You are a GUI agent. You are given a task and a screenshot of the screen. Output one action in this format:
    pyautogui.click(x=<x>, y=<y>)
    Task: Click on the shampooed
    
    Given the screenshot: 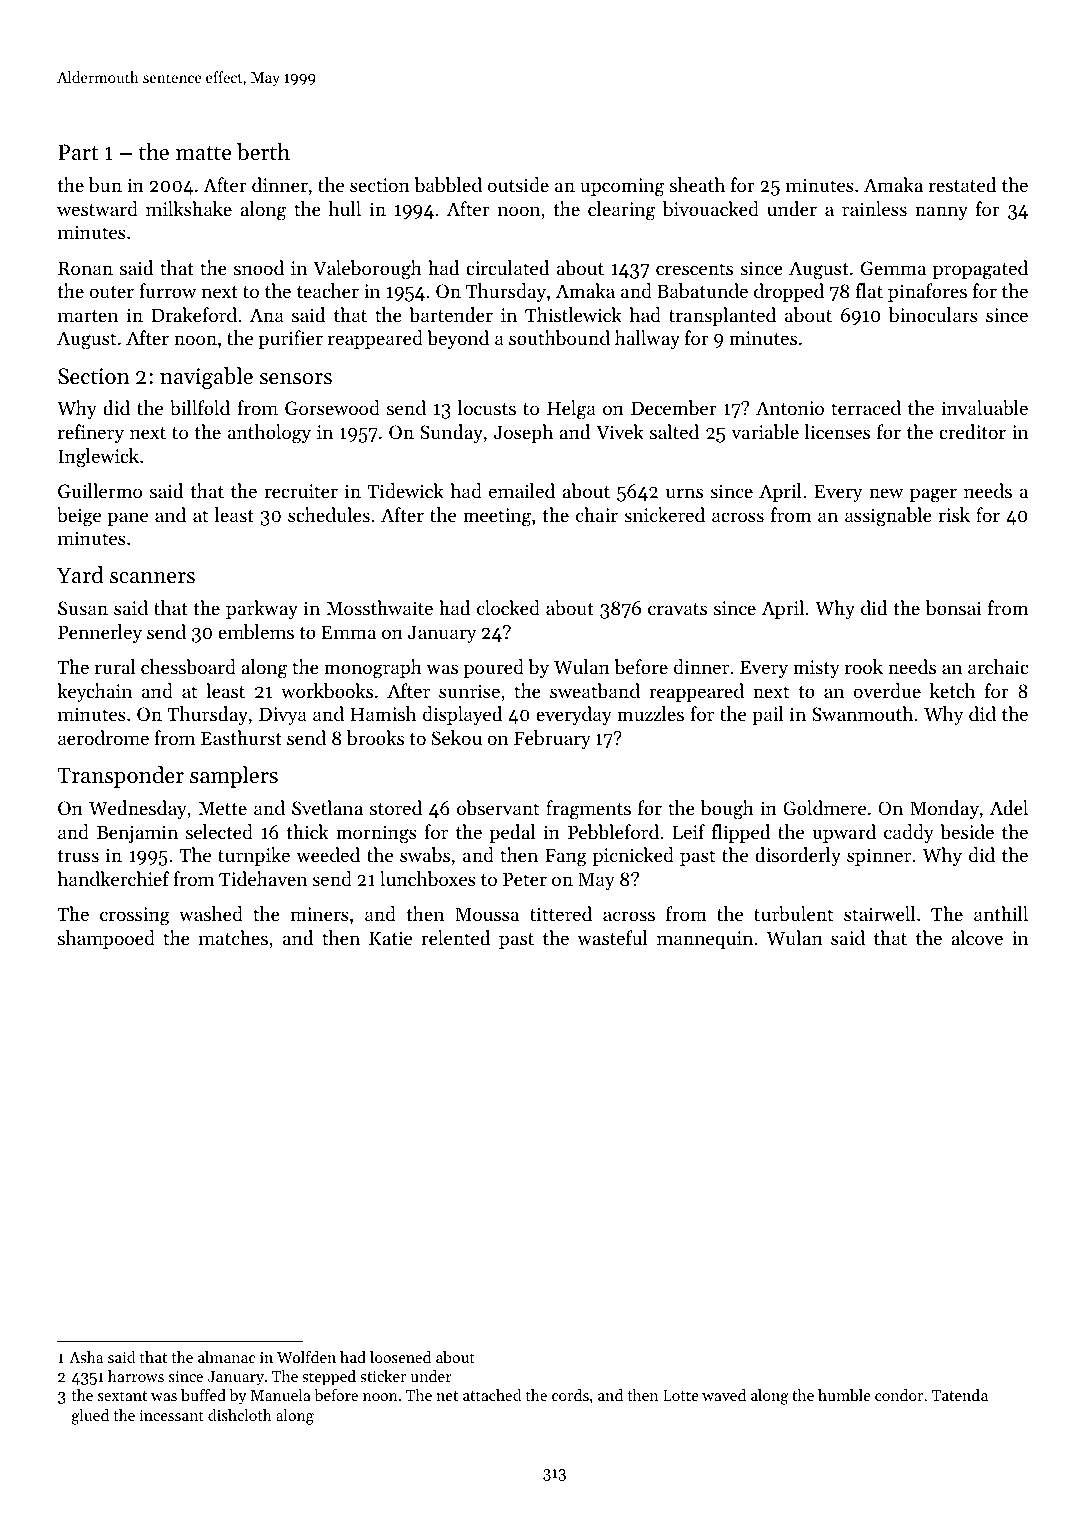 What is the action you would take?
    pyautogui.click(x=106, y=939)
